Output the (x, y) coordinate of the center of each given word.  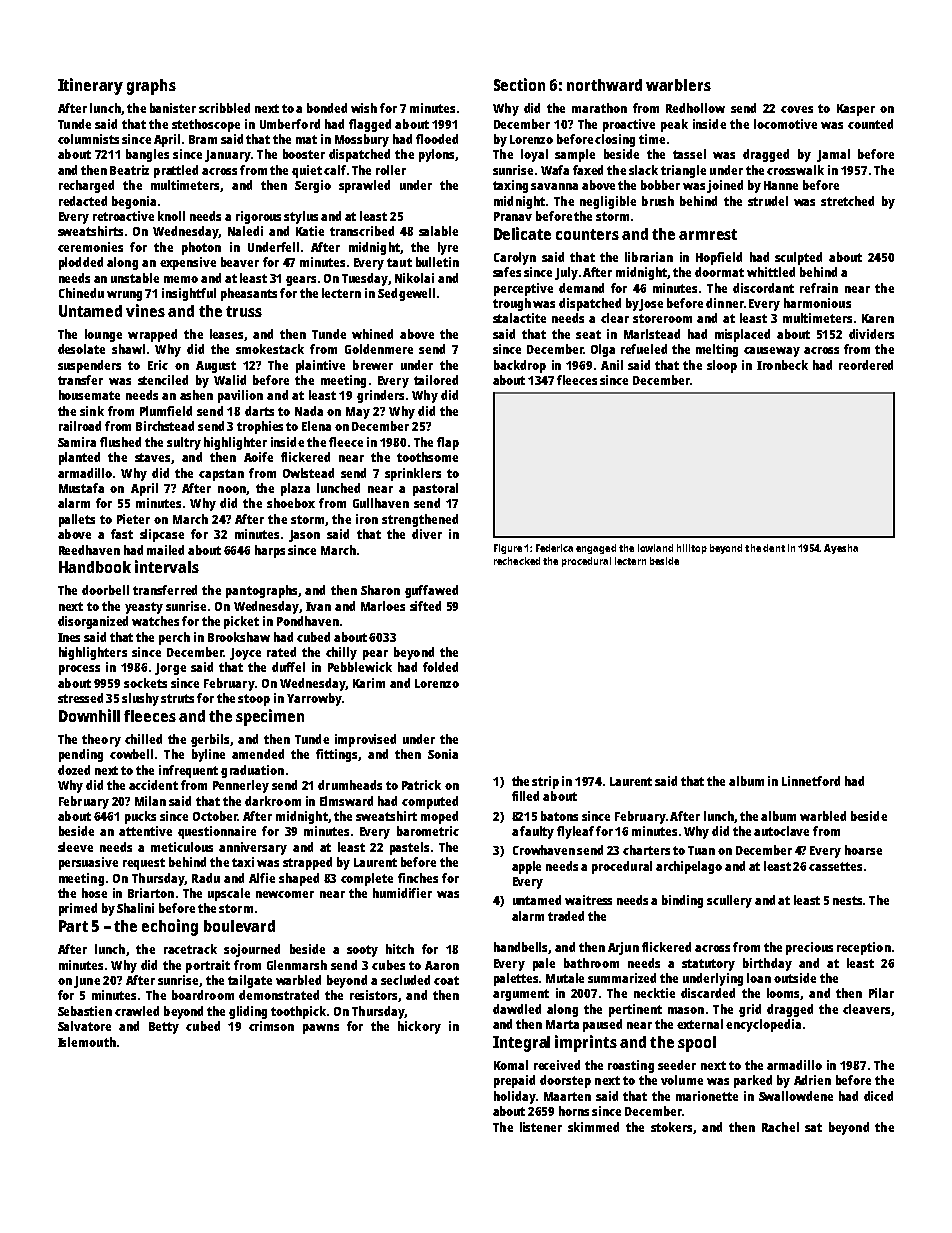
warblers (678, 85)
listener (541, 1127)
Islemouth (87, 1042)
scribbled (224, 108)
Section (519, 84)
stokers (671, 1127)
